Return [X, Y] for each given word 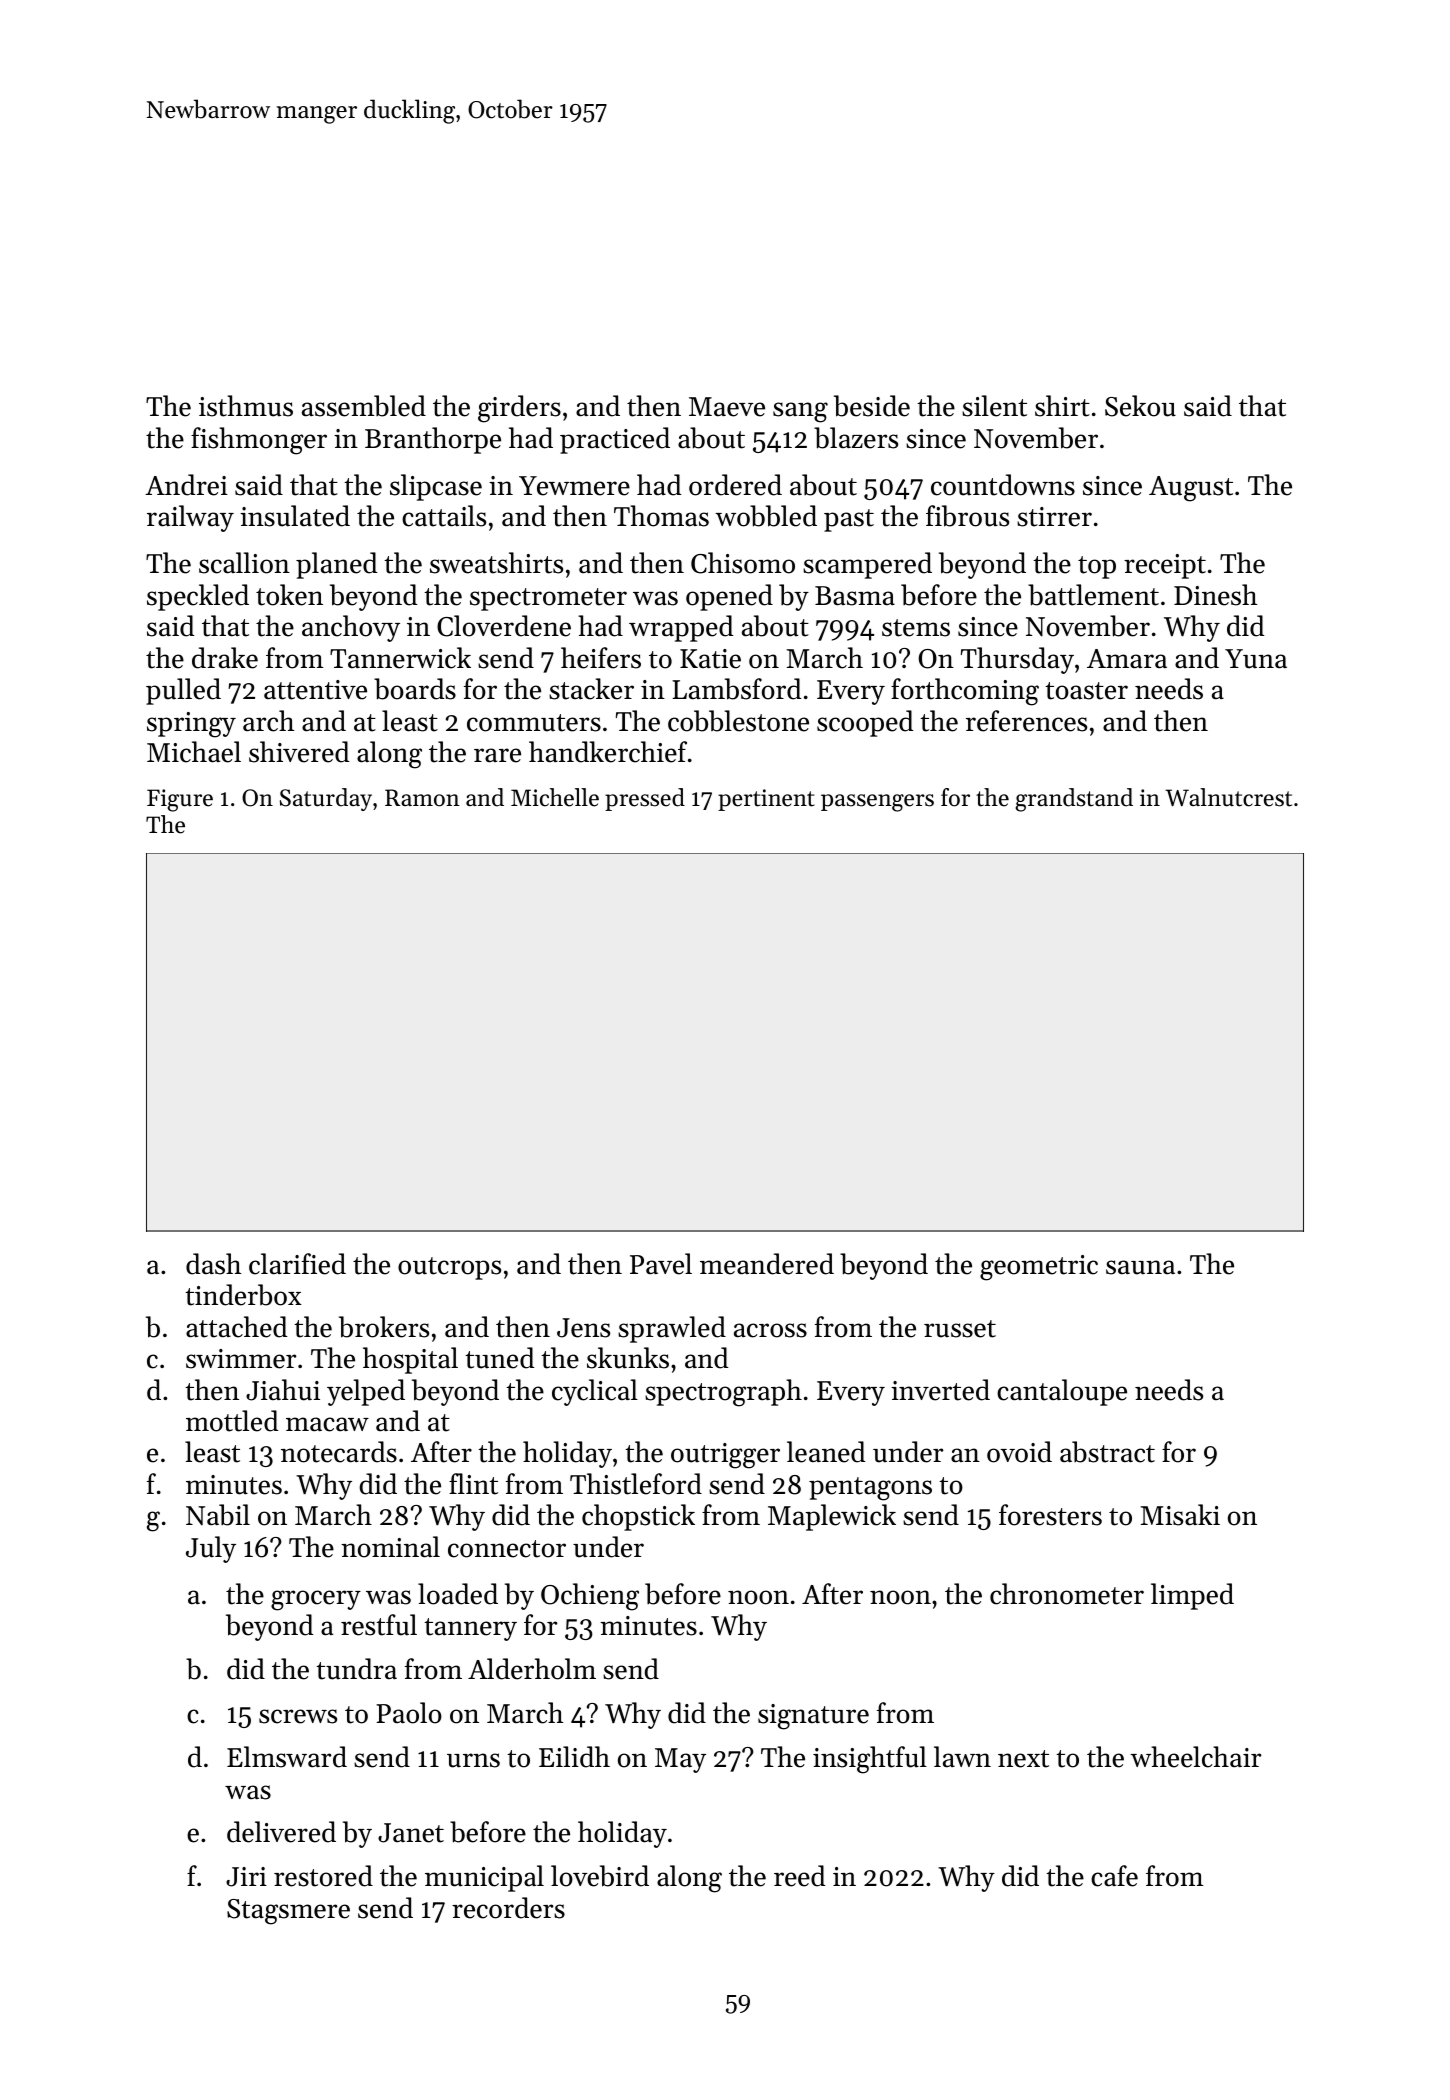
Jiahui [283, 1390]
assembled [364, 406]
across [770, 1330]
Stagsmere [288, 1912]
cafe [1114, 1876]
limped [1192, 1596]
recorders [508, 1908]
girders [519, 409]
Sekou [1140, 406]
